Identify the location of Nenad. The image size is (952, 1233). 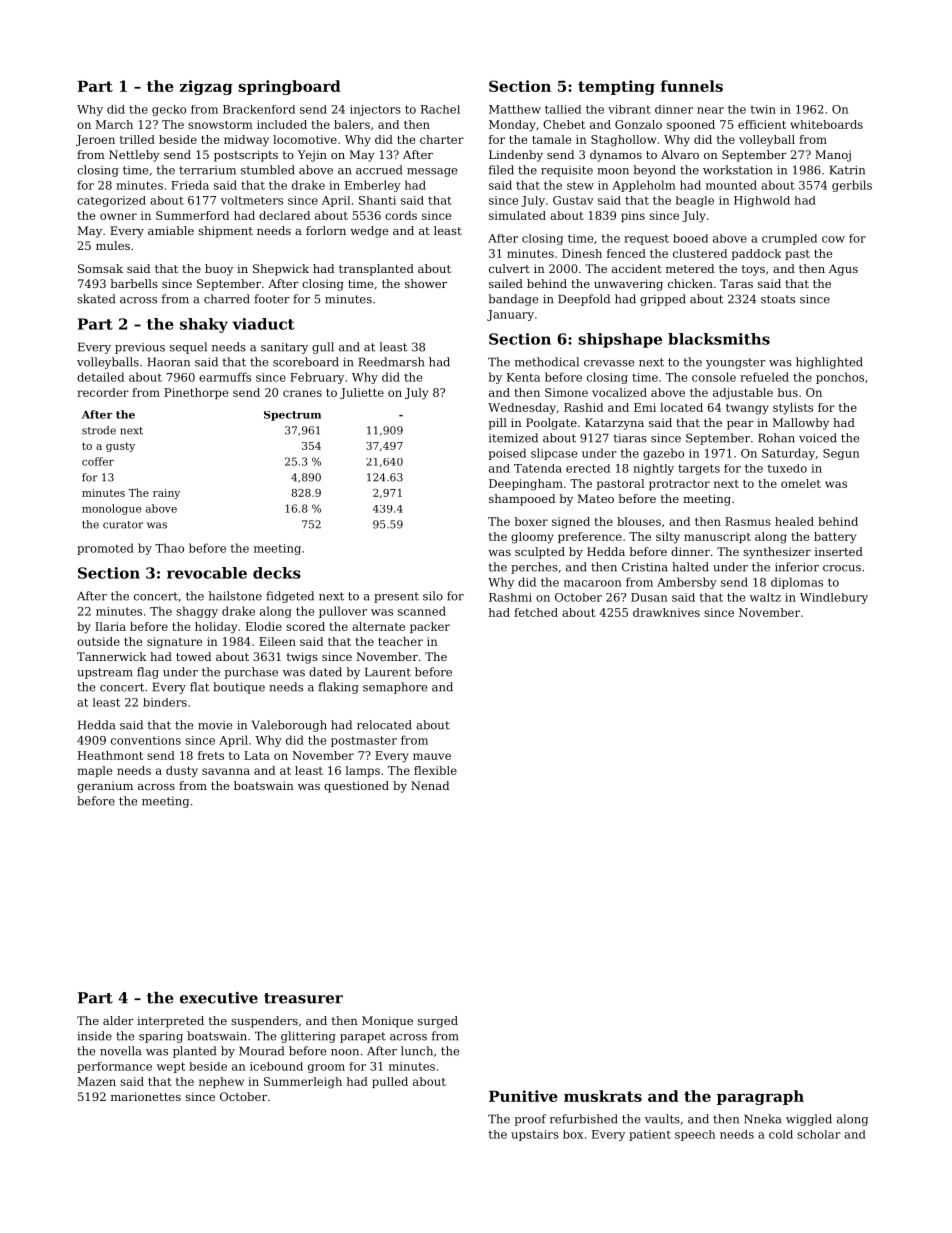
(430, 785).
